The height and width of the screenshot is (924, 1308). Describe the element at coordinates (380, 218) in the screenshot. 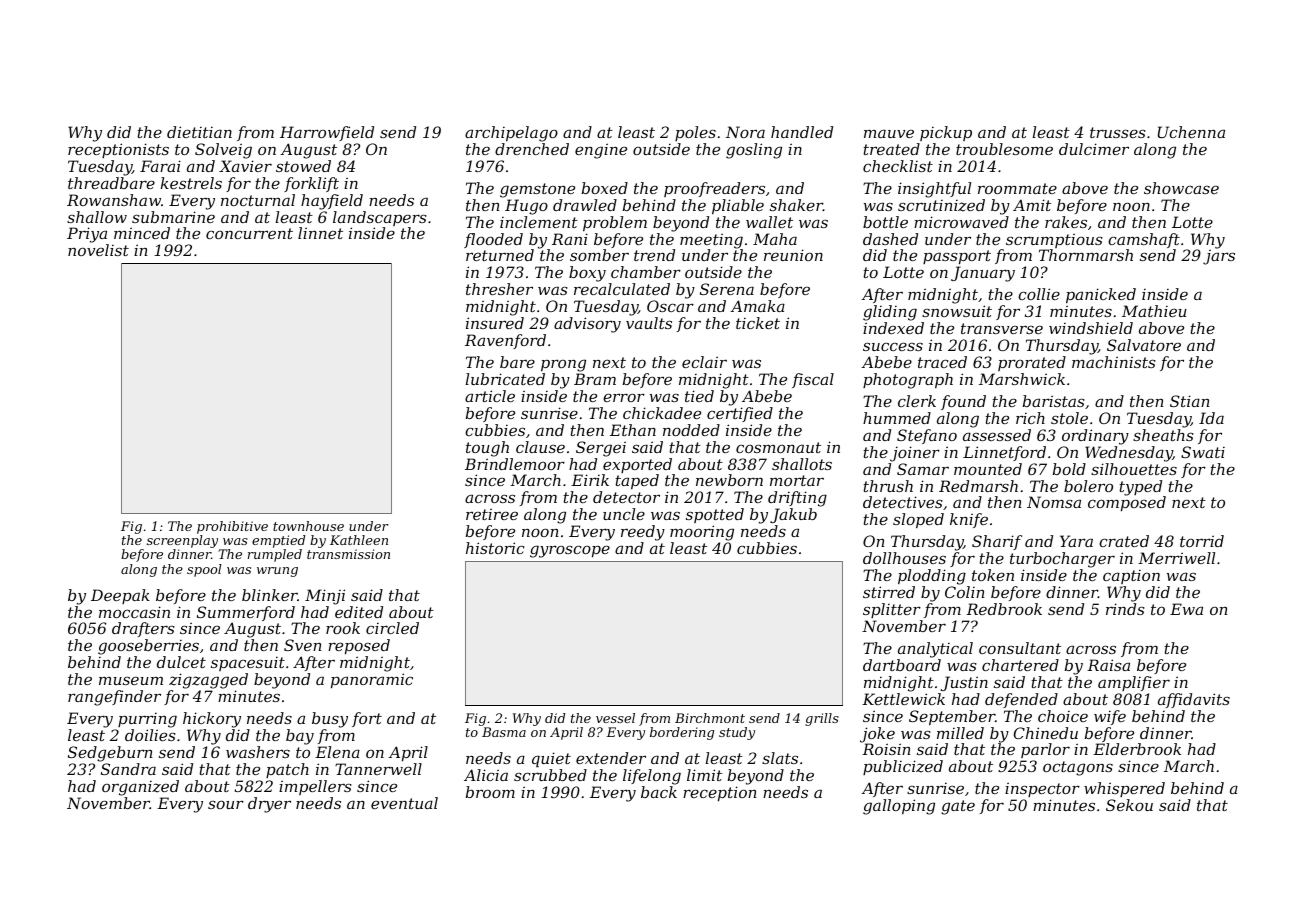

I see `landscapers` at that location.
